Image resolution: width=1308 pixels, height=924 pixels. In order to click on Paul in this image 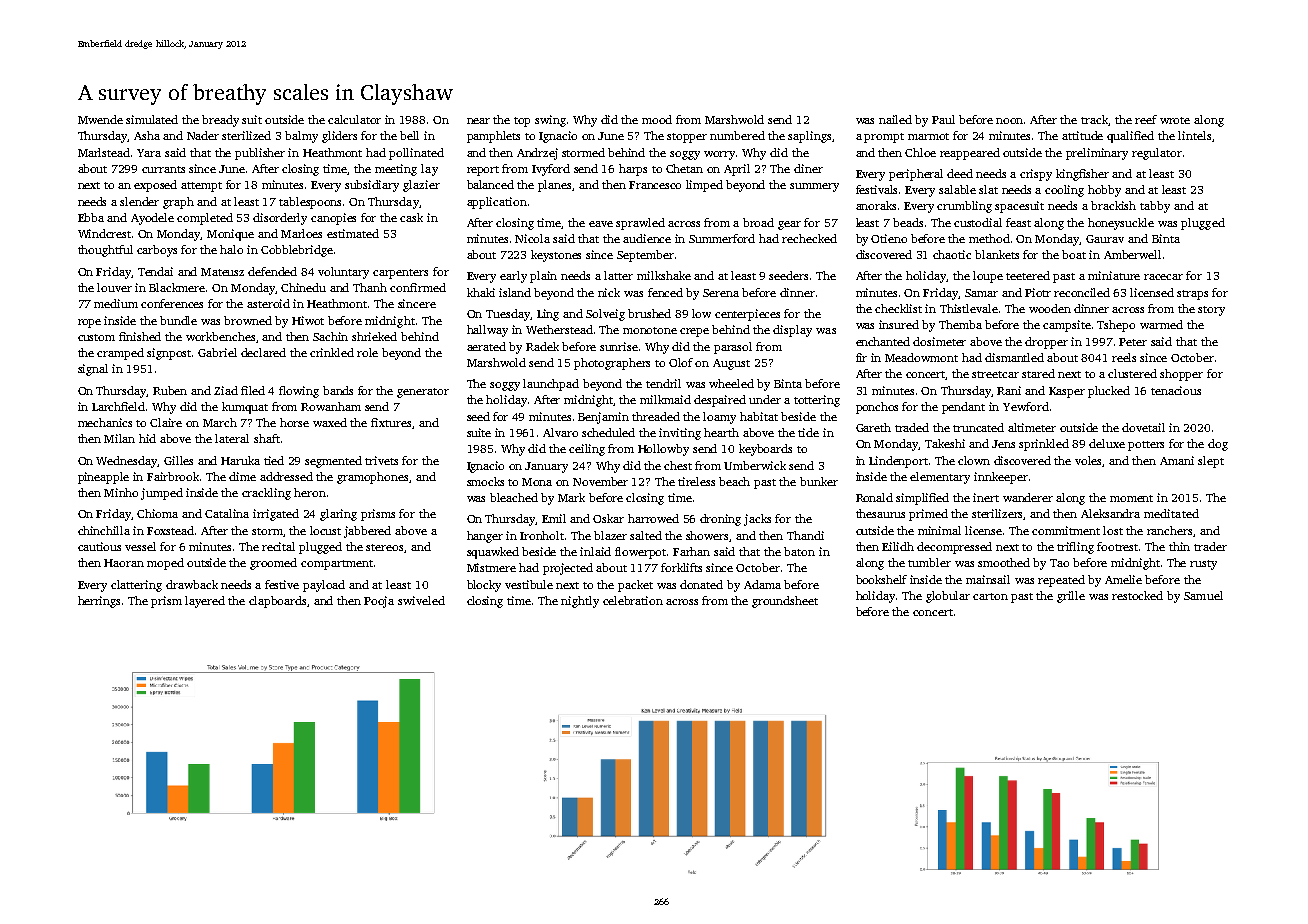, I will do `click(943, 119)`.
